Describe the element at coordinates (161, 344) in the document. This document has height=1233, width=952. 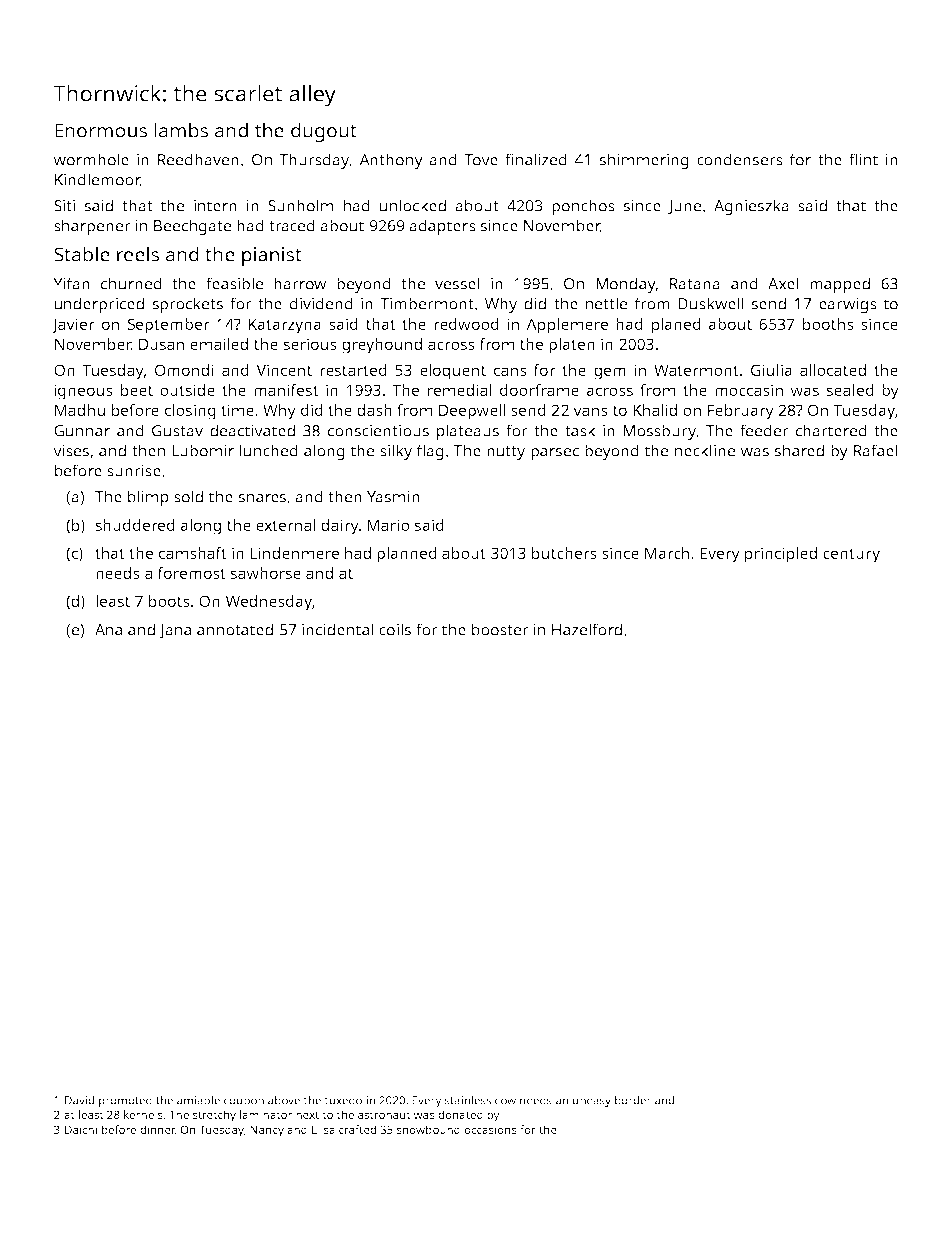
I see `Dusan` at that location.
